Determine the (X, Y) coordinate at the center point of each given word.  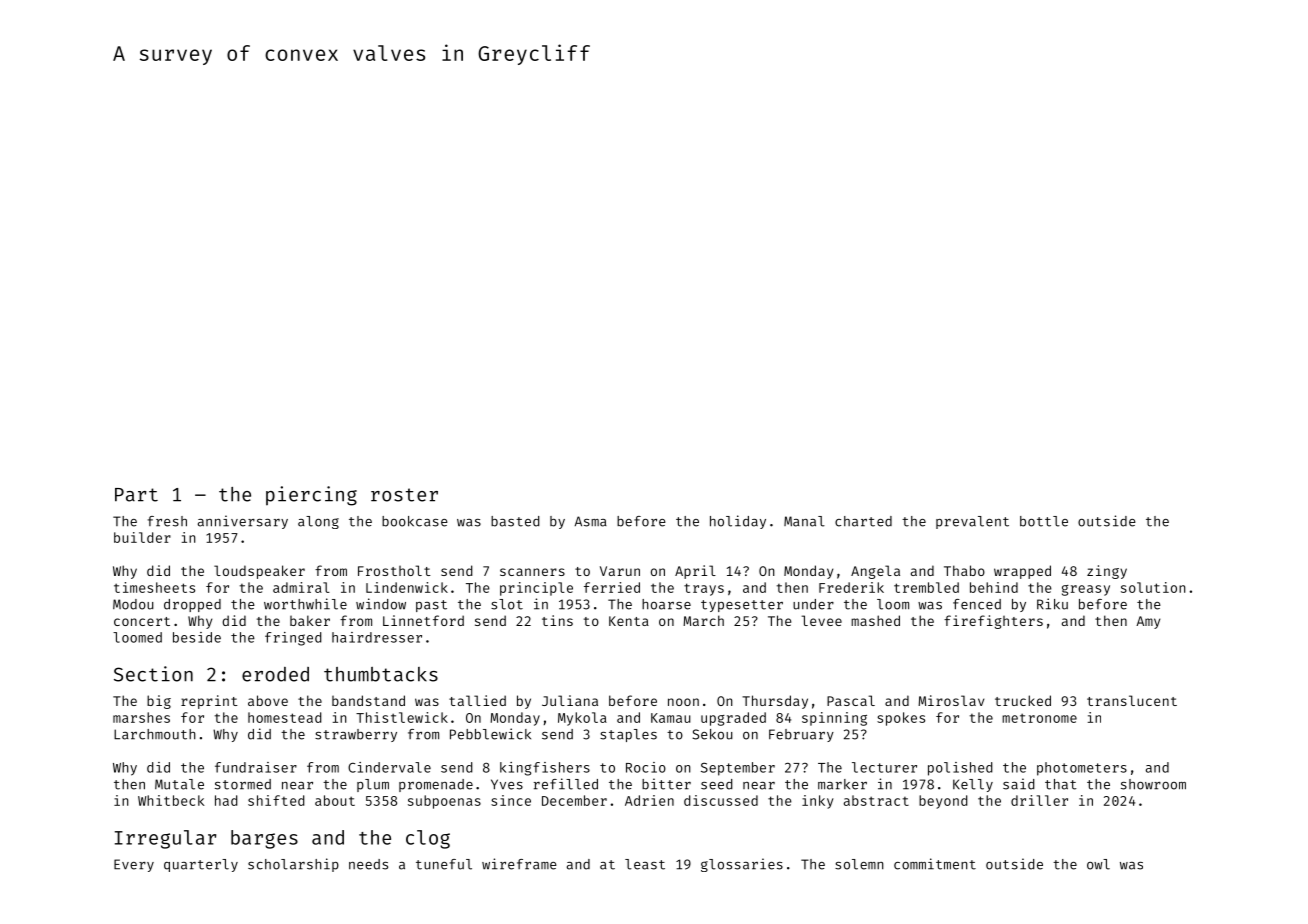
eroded (275, 674)
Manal (804, 521)
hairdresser (377, 637)
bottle (1044, 521)
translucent (1132, 700)
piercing (311, 496)
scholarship (293, 865)
